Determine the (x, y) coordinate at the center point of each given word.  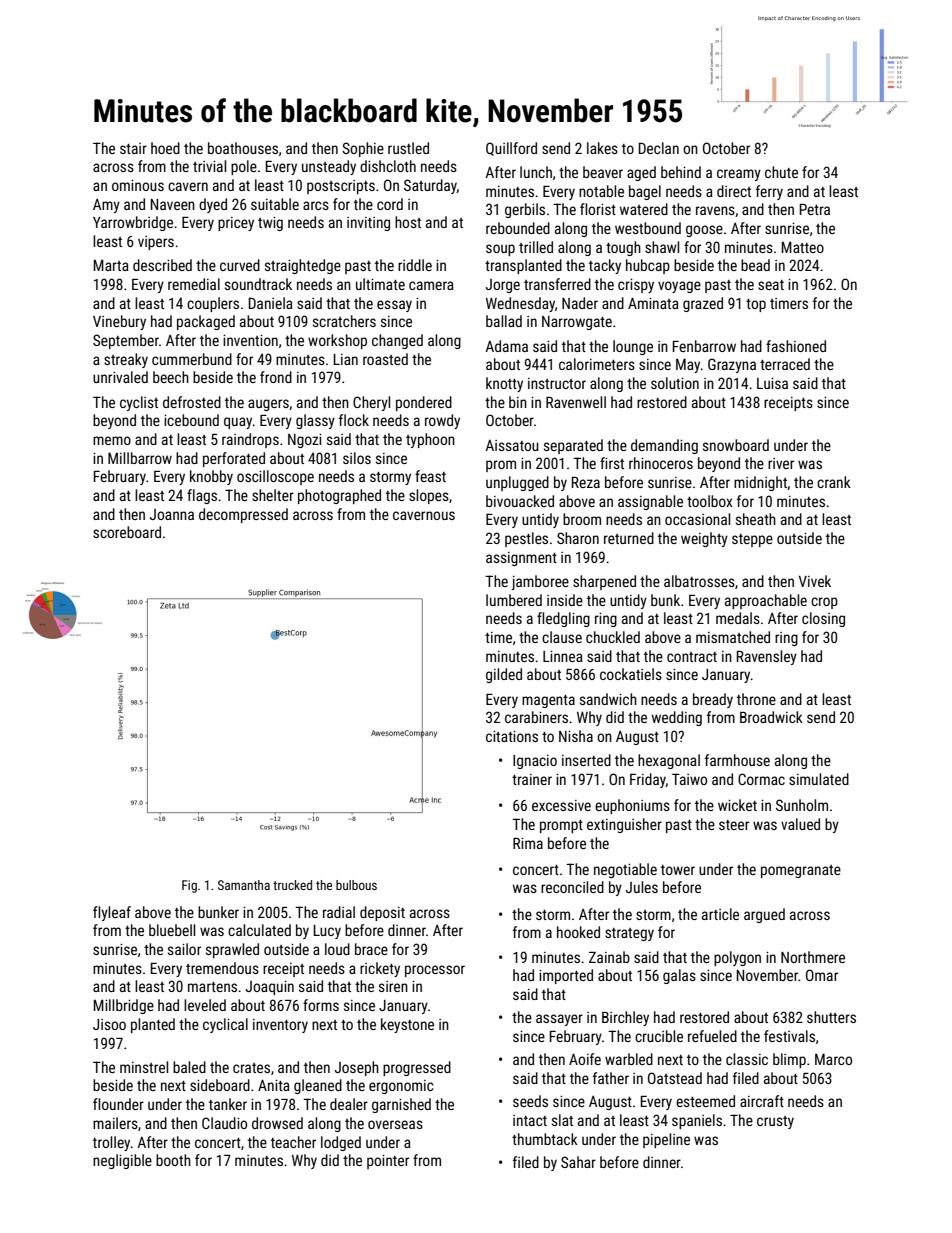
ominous (138, 185)
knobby (211, 477)
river (781, 463)
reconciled (572, 887)
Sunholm (802, 805)
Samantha (244, 885)
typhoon (430, 440)
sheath (756, 519)
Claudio (224, 1123)
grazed (703, 304)
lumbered (514, 600)
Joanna (171, 514)
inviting (368, 224)
